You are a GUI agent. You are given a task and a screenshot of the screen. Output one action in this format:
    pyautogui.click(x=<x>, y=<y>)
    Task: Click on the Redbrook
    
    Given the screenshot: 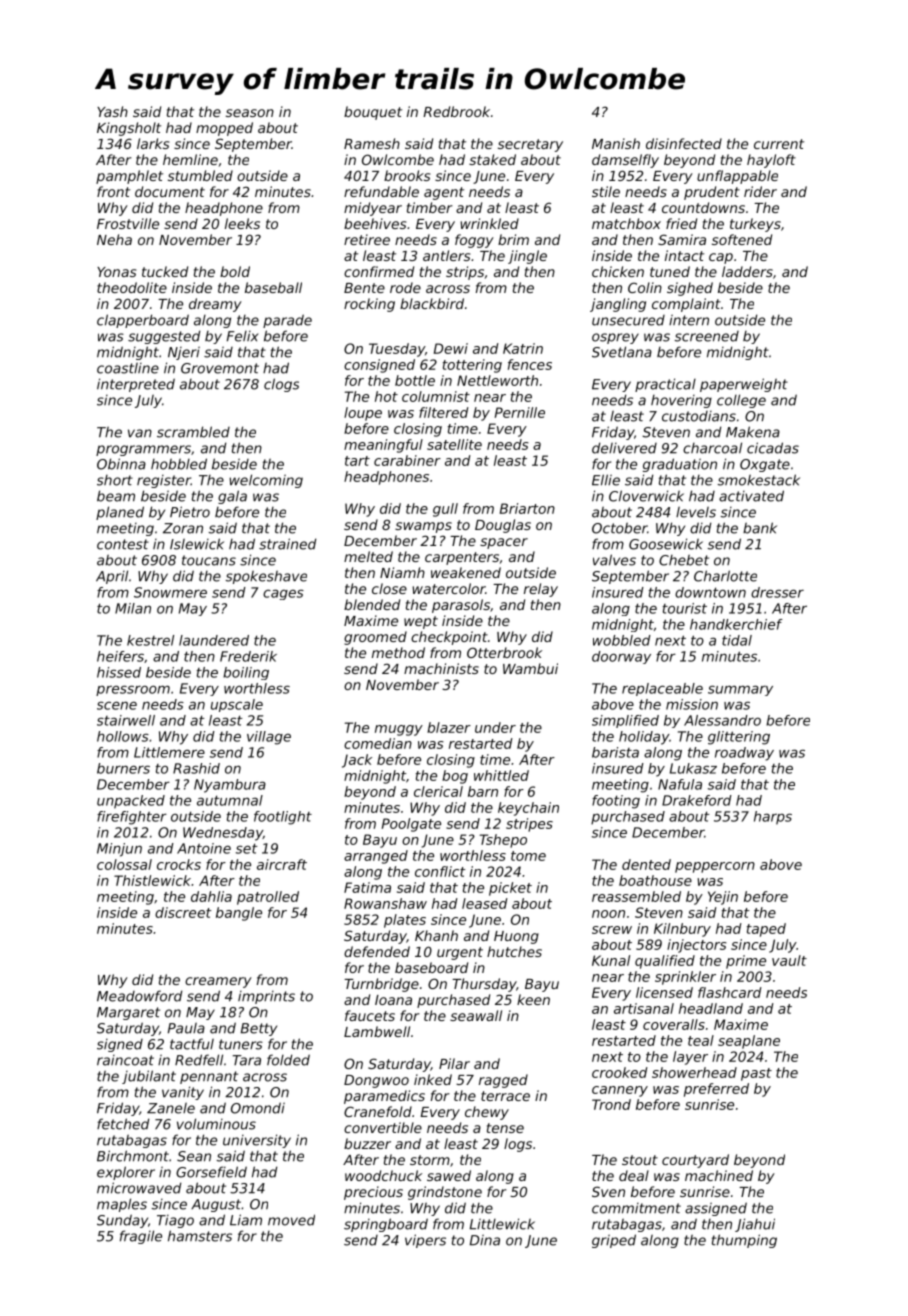 What is the action you would take?
    pyautogui.click(x=456, y=111)
